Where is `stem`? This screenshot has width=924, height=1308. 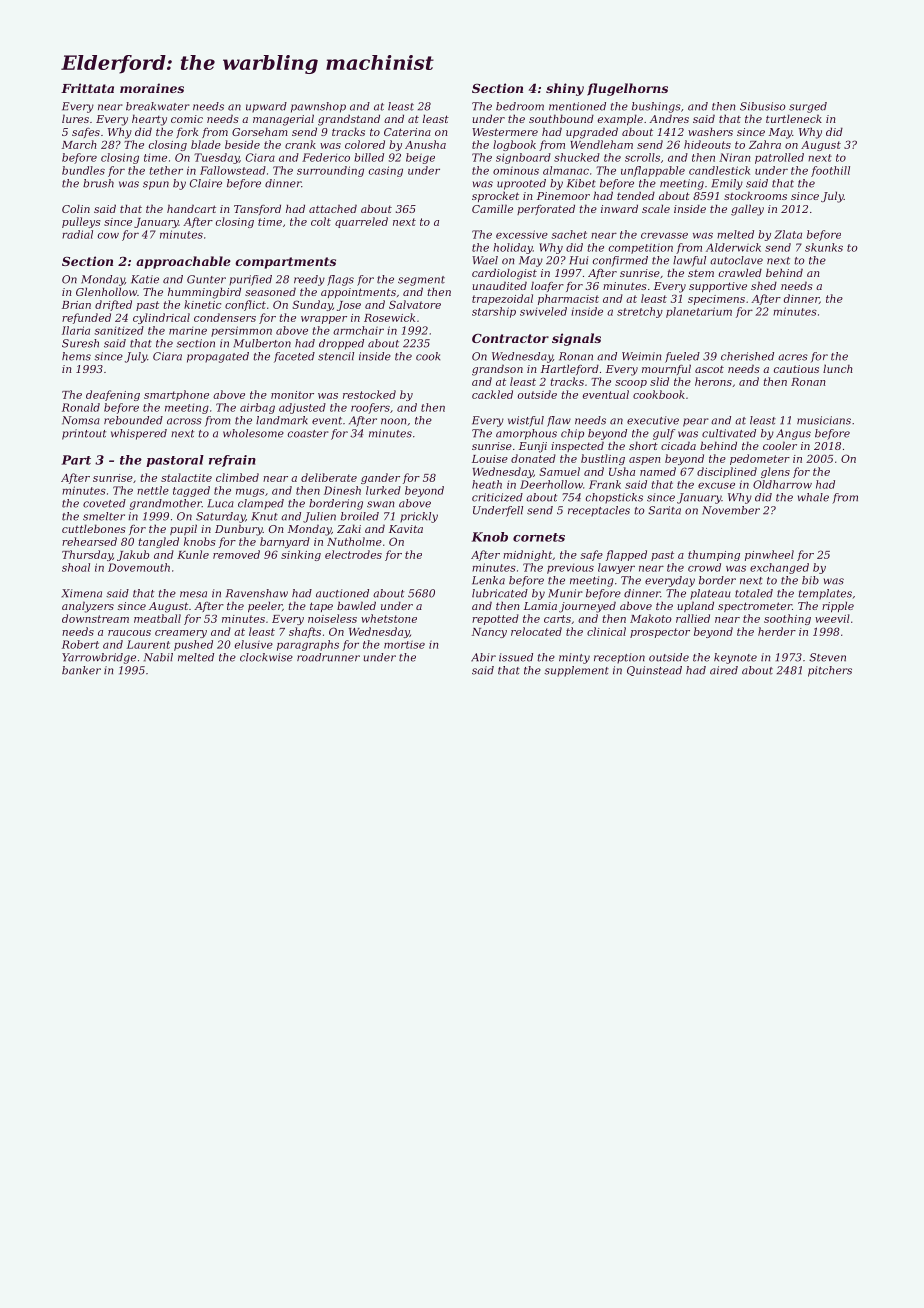 stem is located at coordinates (701, 273).
